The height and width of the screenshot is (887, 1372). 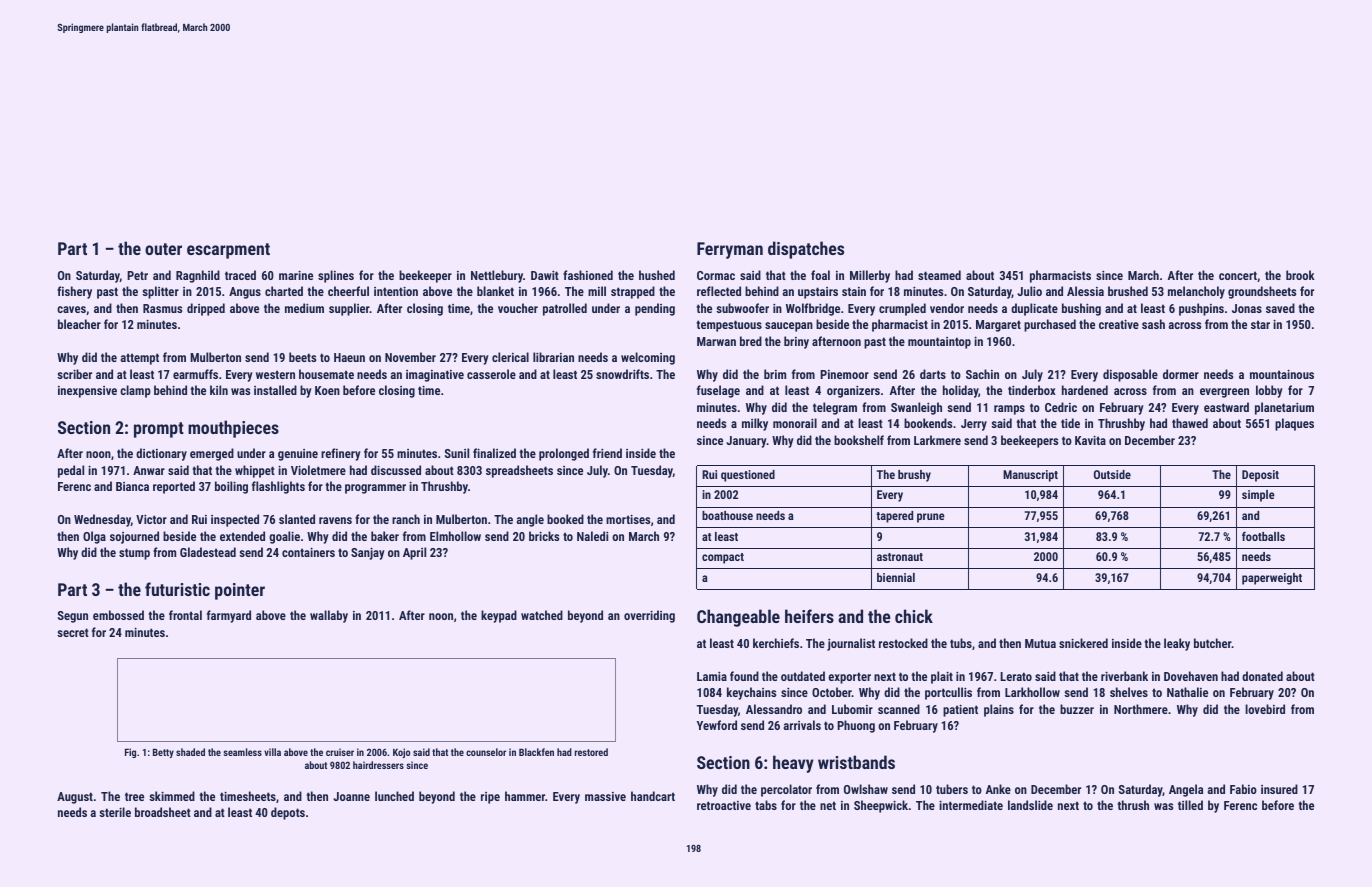 What do you see at coordinates (132, 486) in the screenshot?
I see `Bianca` at bounding box center [132, 486].
